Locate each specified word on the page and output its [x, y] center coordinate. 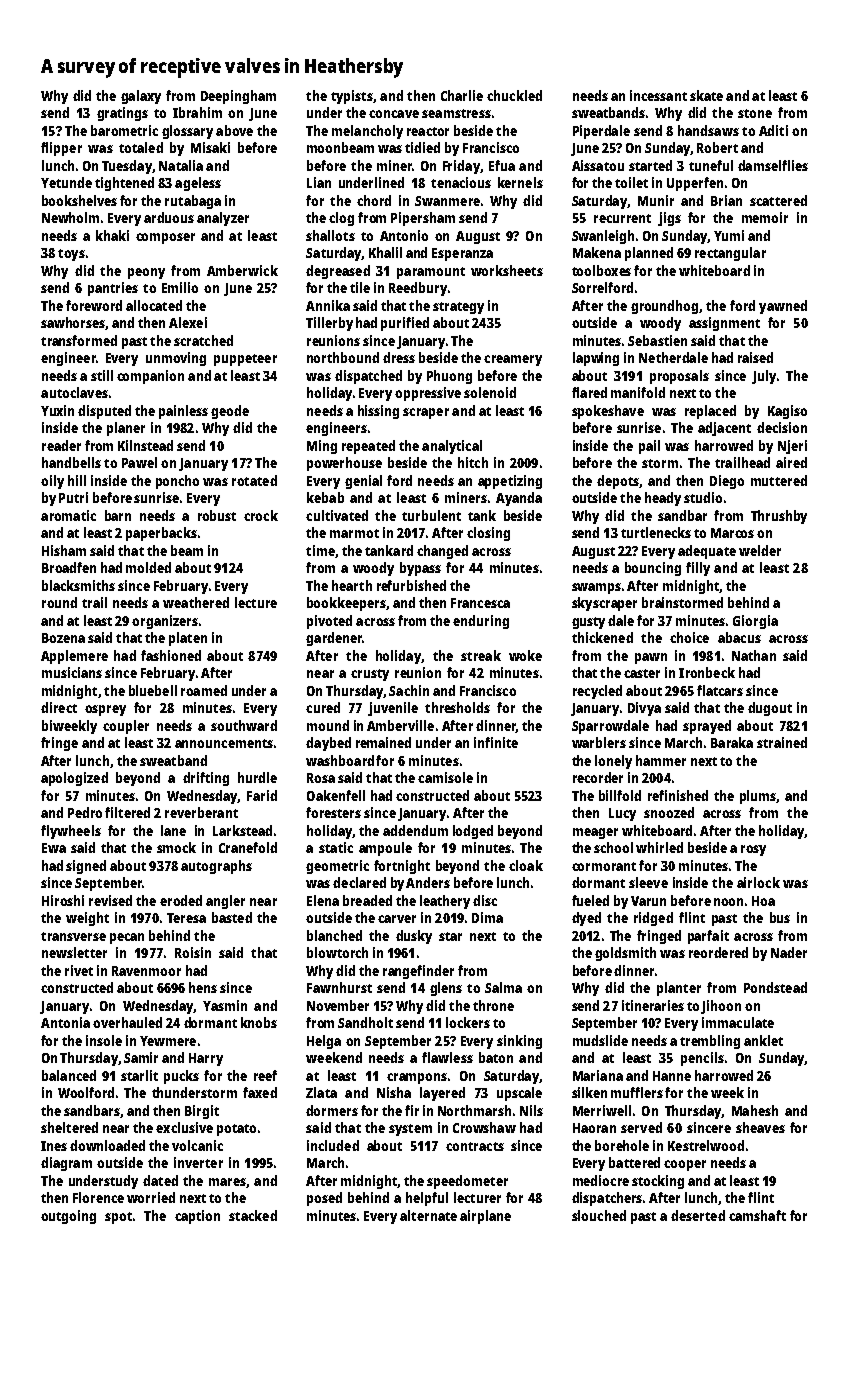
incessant [658, 95]
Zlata [321, 1092]
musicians [72, 672]
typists [352, 97]
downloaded [107, 1145]
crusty [370, 675]
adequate [707, 552]
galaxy [141, 97]
